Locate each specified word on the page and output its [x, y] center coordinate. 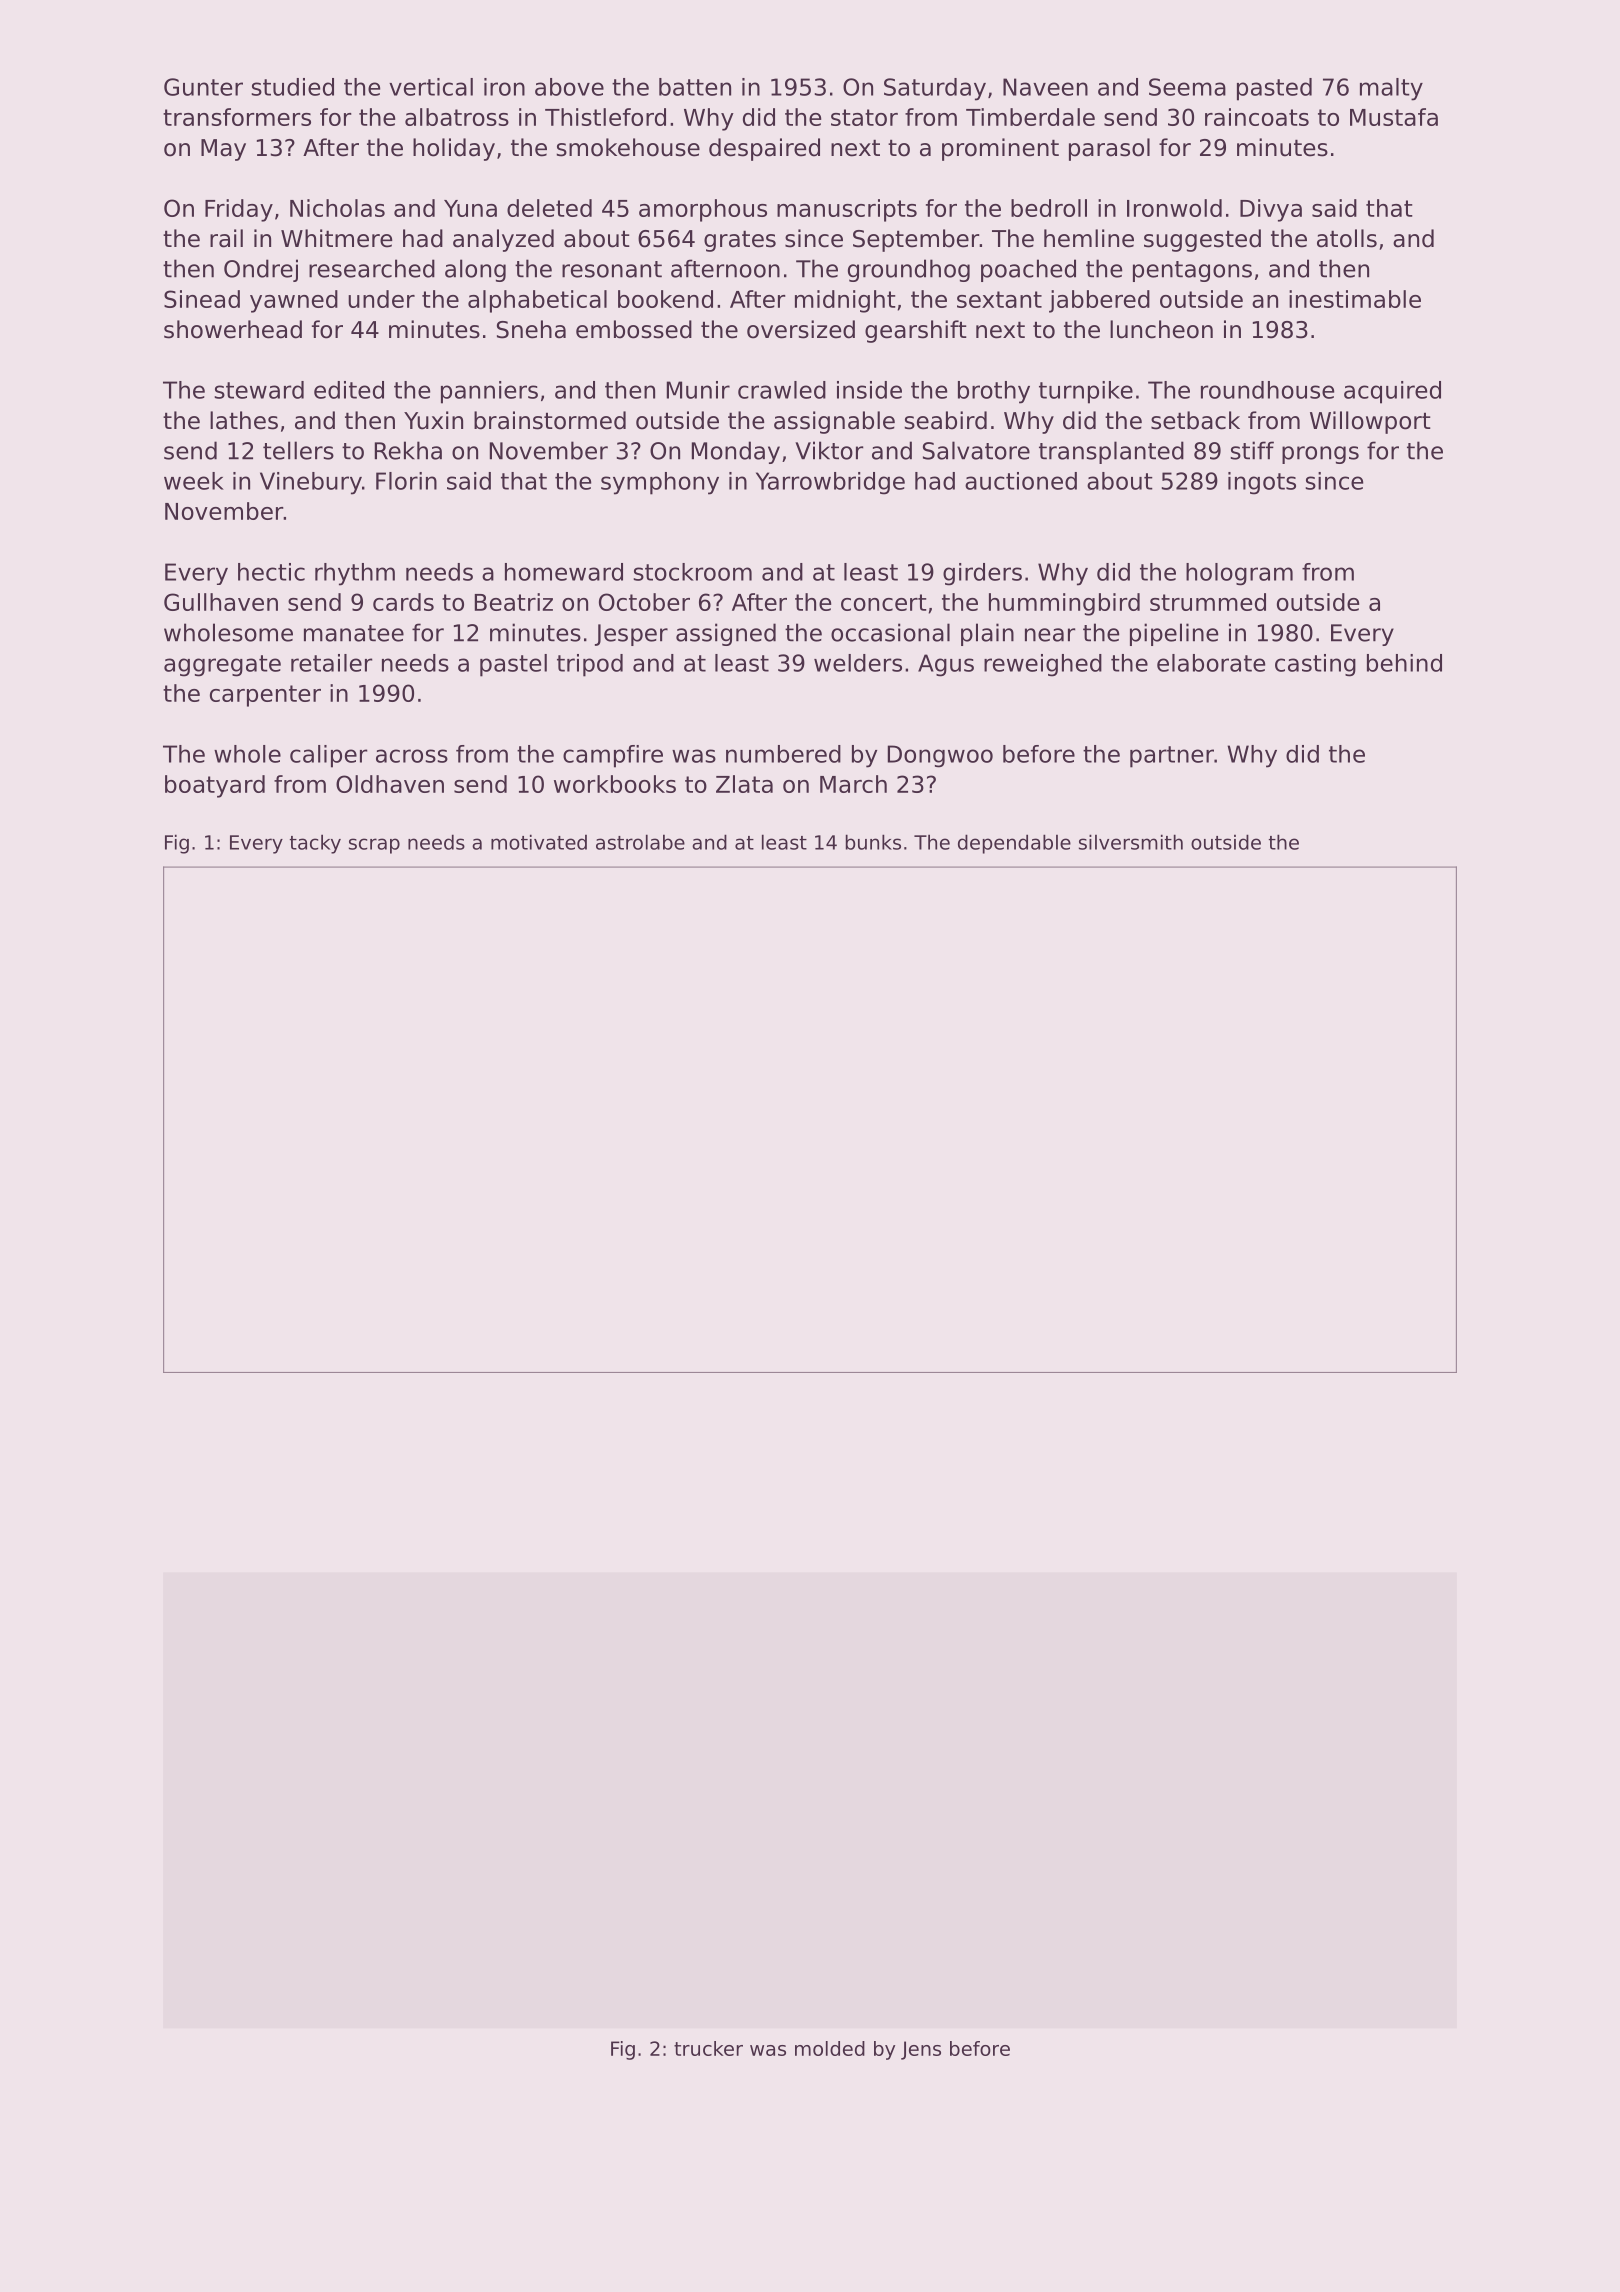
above [569, 87]
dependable [1014, 844]
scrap [374, 846]
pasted [1274, 89]
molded [830, 2048]
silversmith [1131, 842]
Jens [921, 2050]
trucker [708, 2048]
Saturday [935, 89]
